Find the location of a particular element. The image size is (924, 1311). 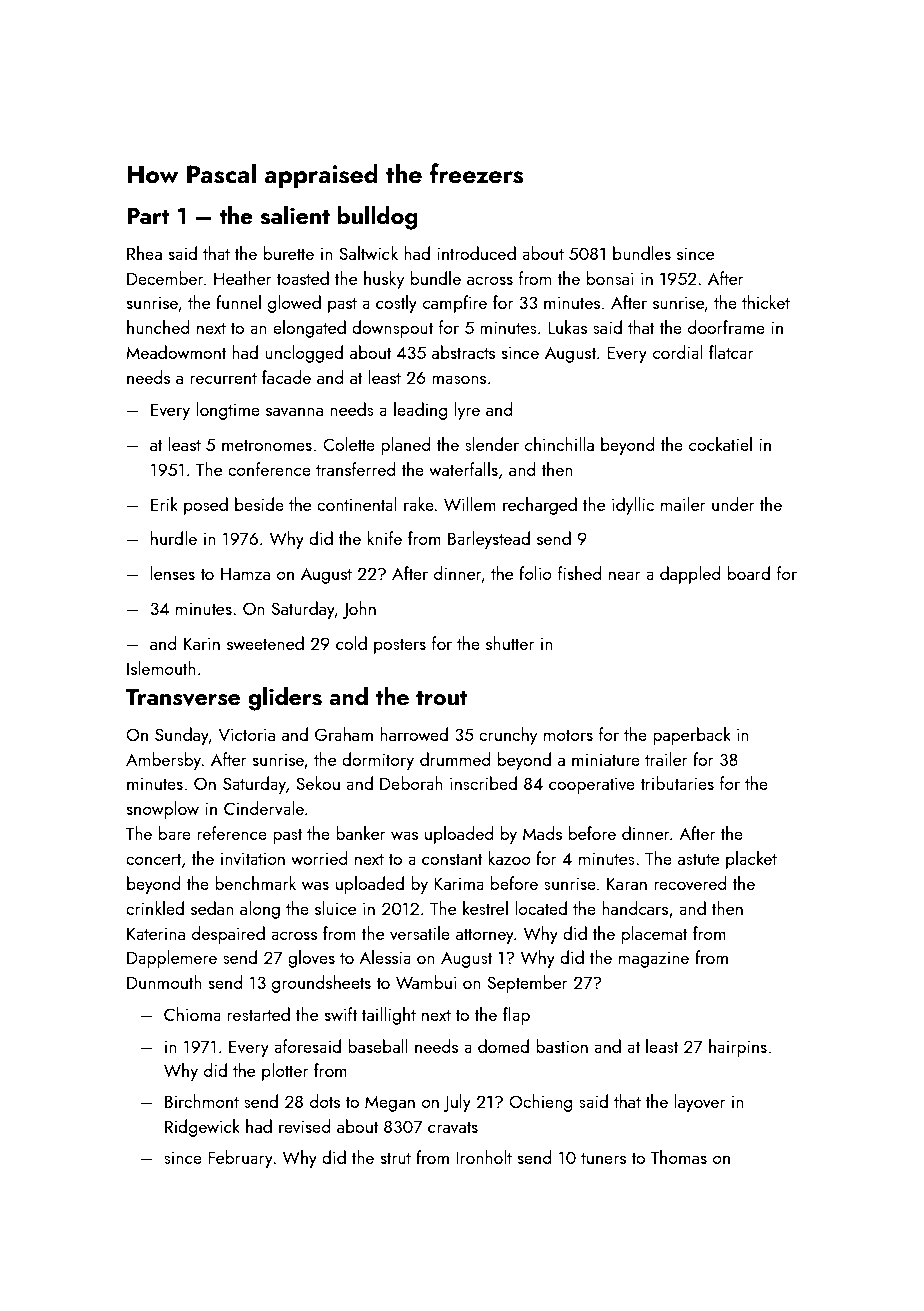

idyllic is located at coordinates (633, 506).
